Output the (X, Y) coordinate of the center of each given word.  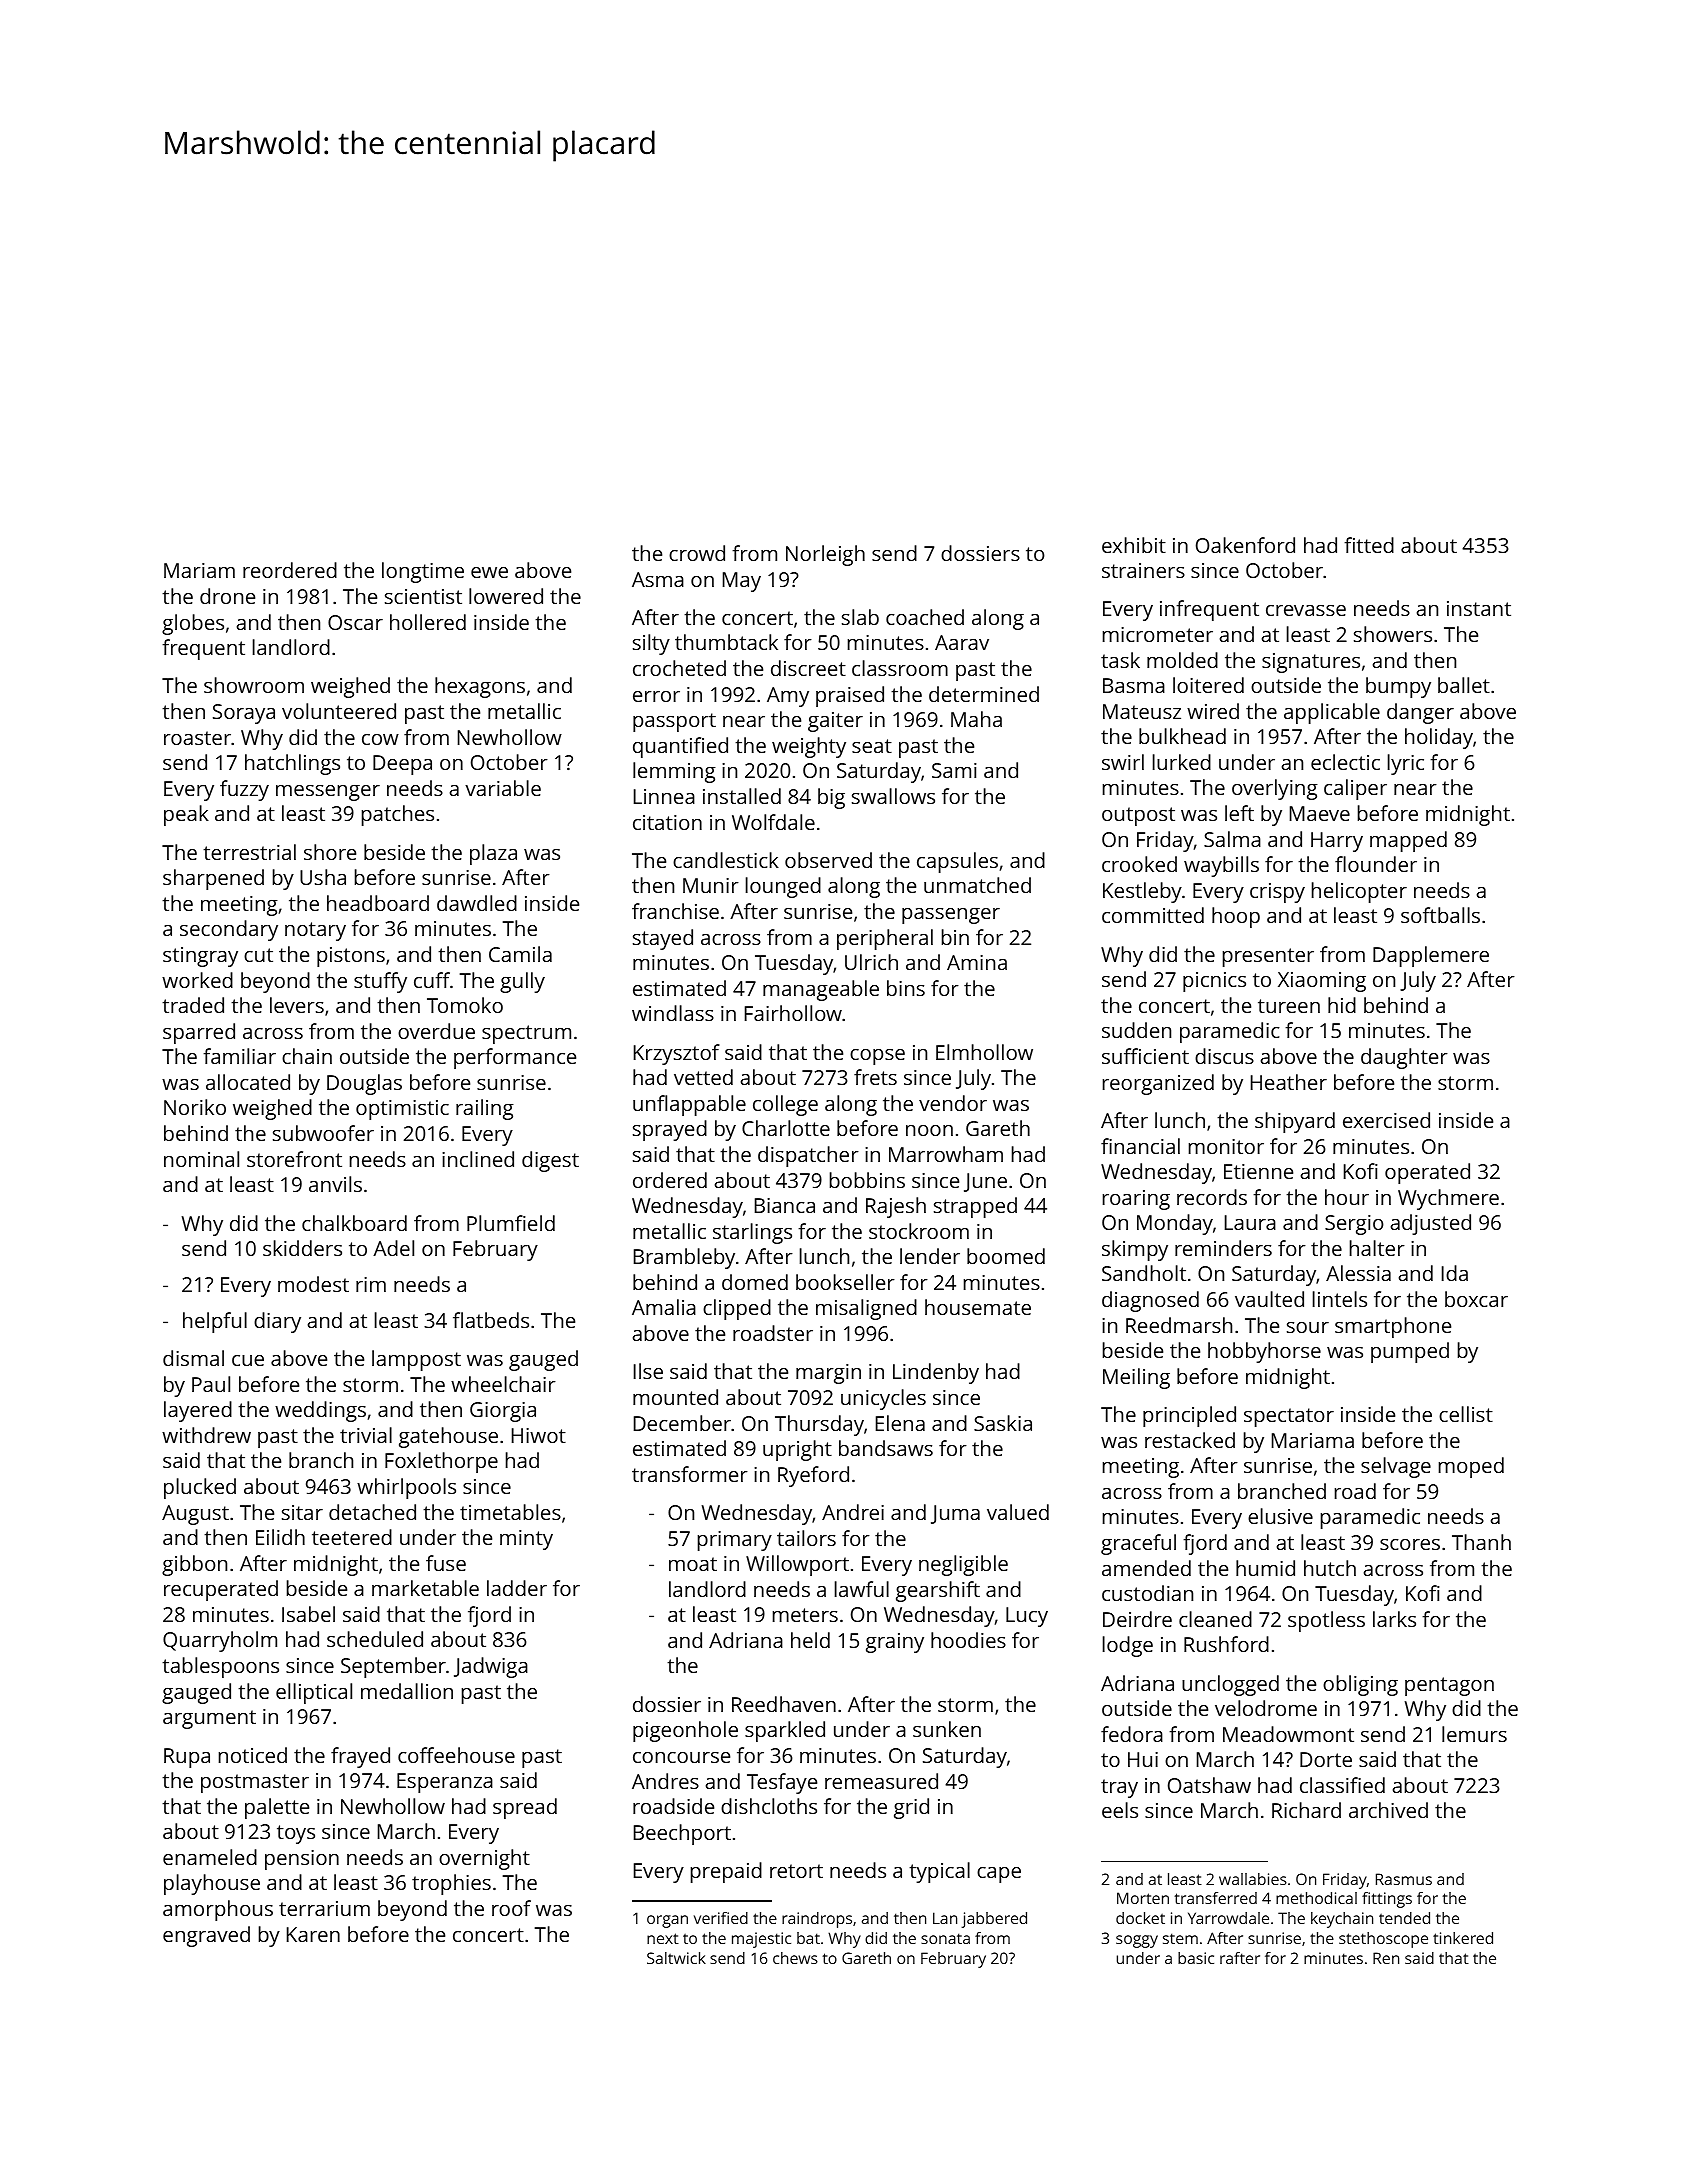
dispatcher (808, 1156)
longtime (423, 572)
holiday (1439, 738)
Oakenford (1245, 545)
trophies (451, 1884)
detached (372, 1512)
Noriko (195, 1107)
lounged (783, 887)
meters (805, 1615)
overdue (436, 1031)
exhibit (1134, 545)
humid (1265, 1568)
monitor (1226, 1146)
